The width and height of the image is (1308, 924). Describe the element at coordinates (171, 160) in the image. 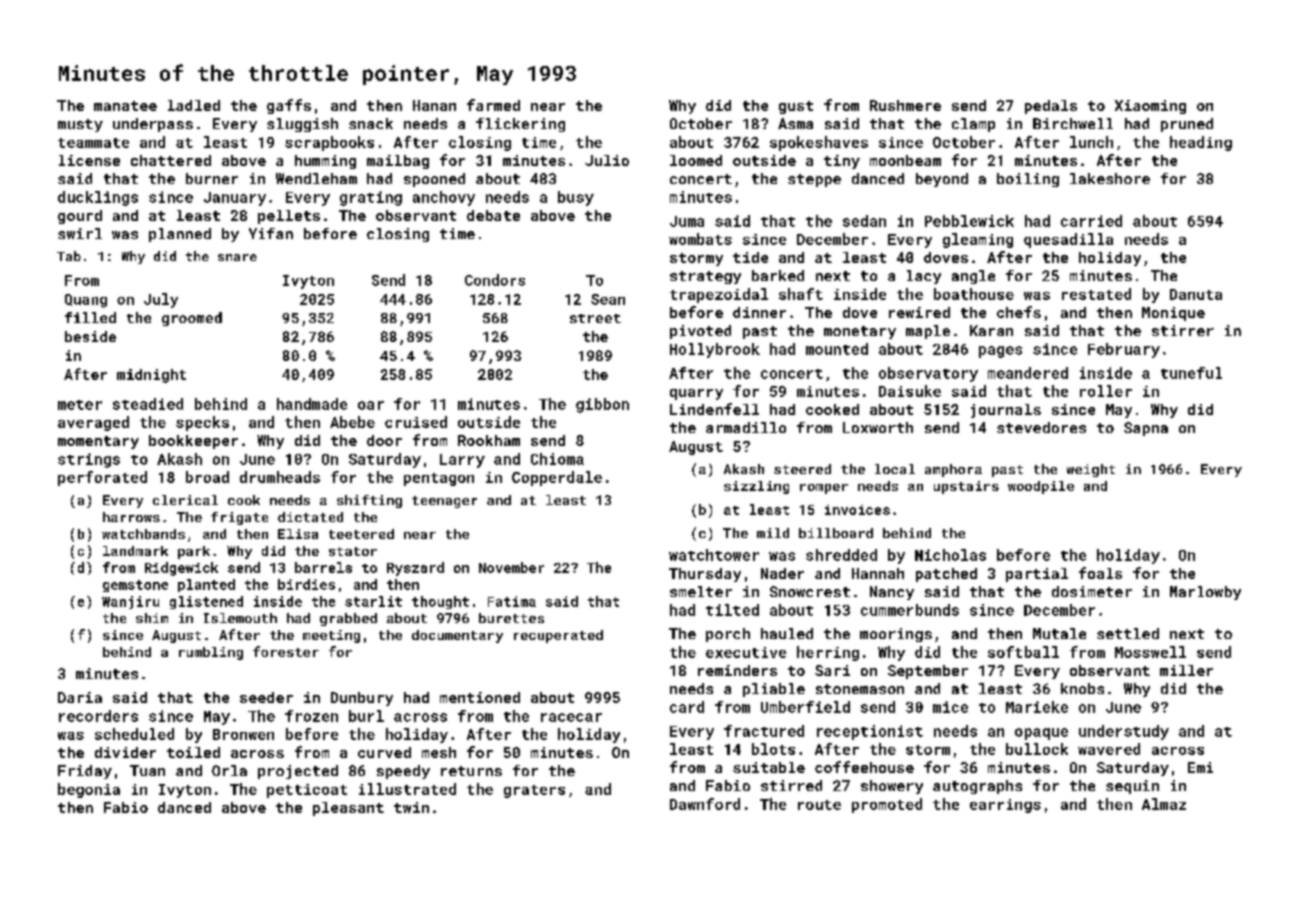

I see `chattered` at that location.
